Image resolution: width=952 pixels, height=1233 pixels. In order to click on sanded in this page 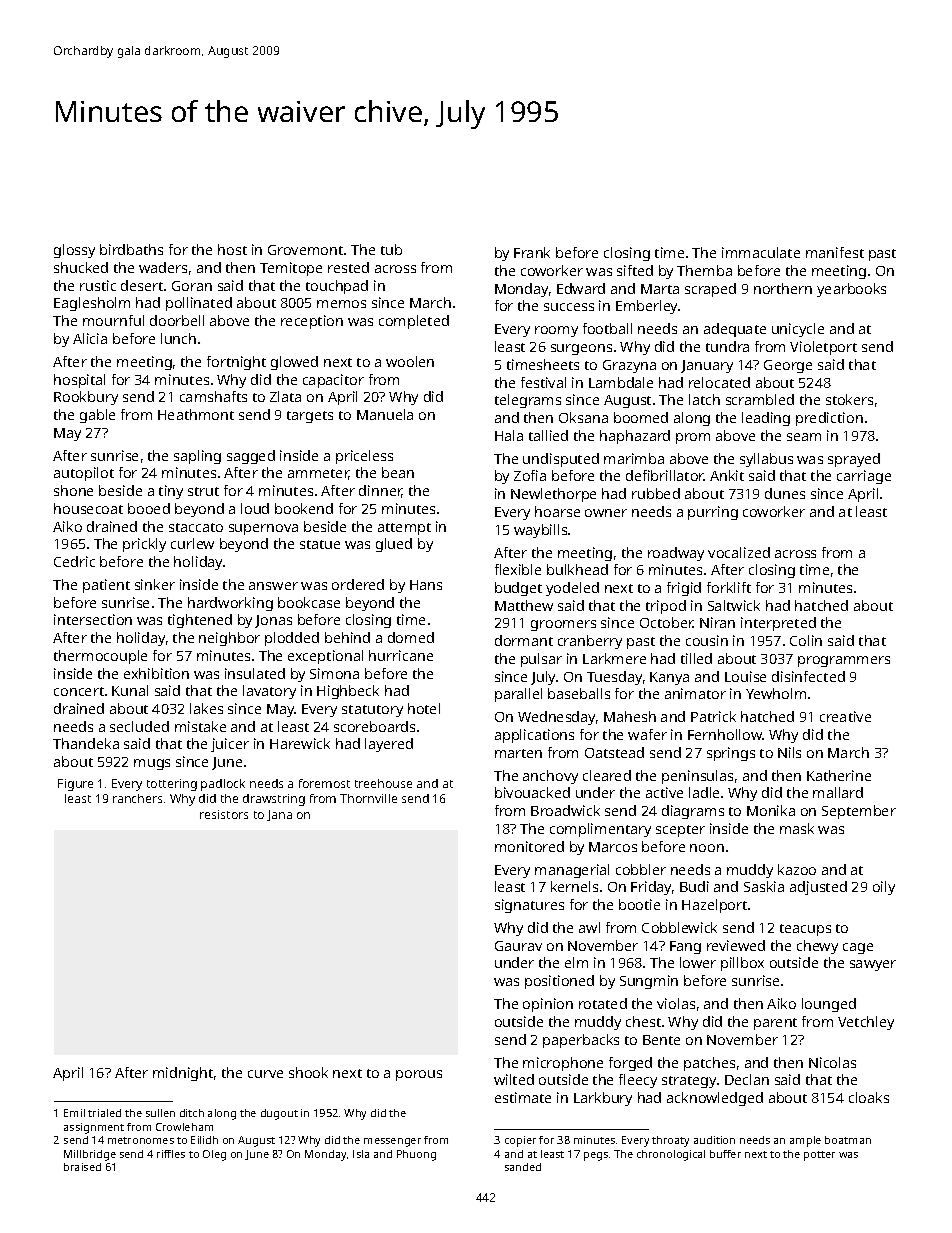, I will do `click(523, 1167)`.
